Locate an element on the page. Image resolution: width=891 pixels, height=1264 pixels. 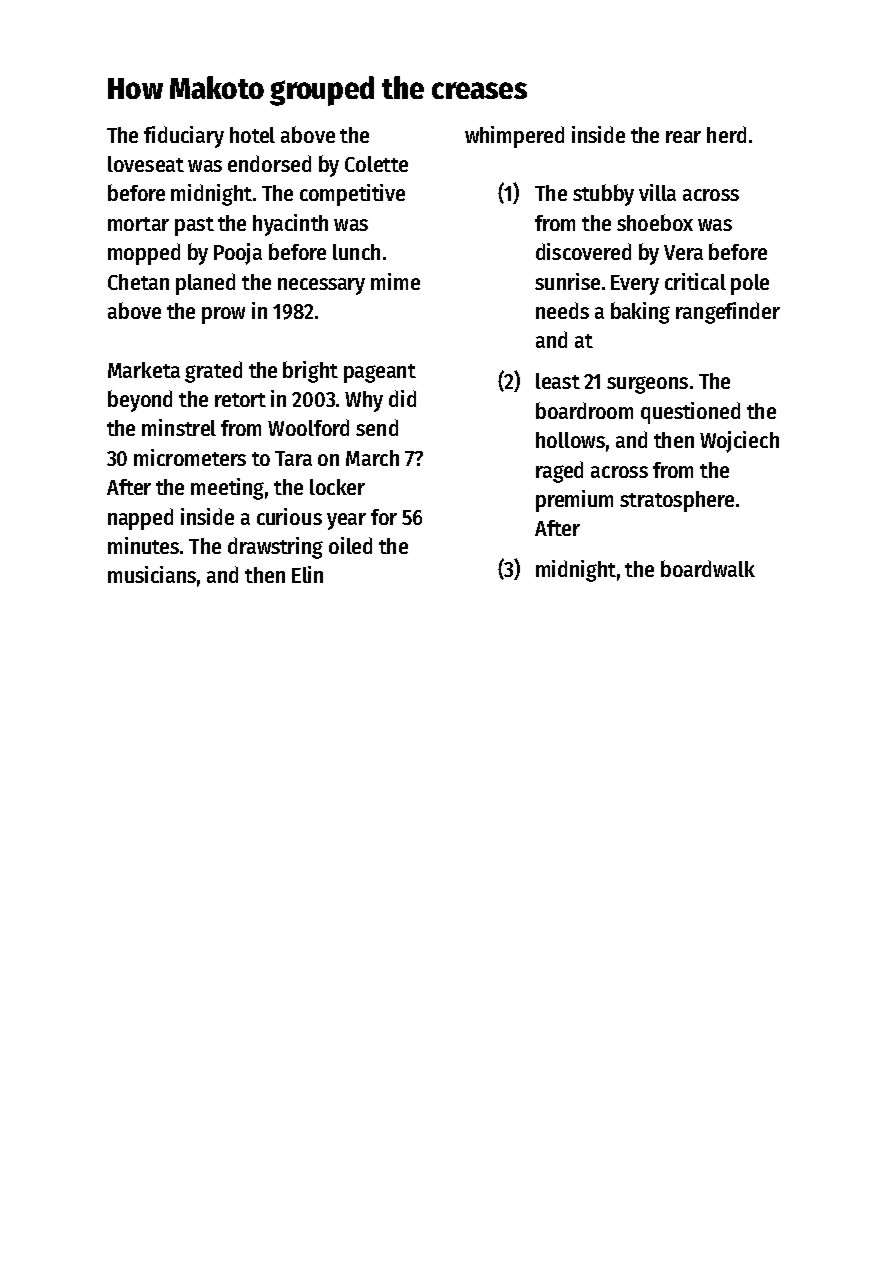
minstrel is located at coordinates (179, 427).
